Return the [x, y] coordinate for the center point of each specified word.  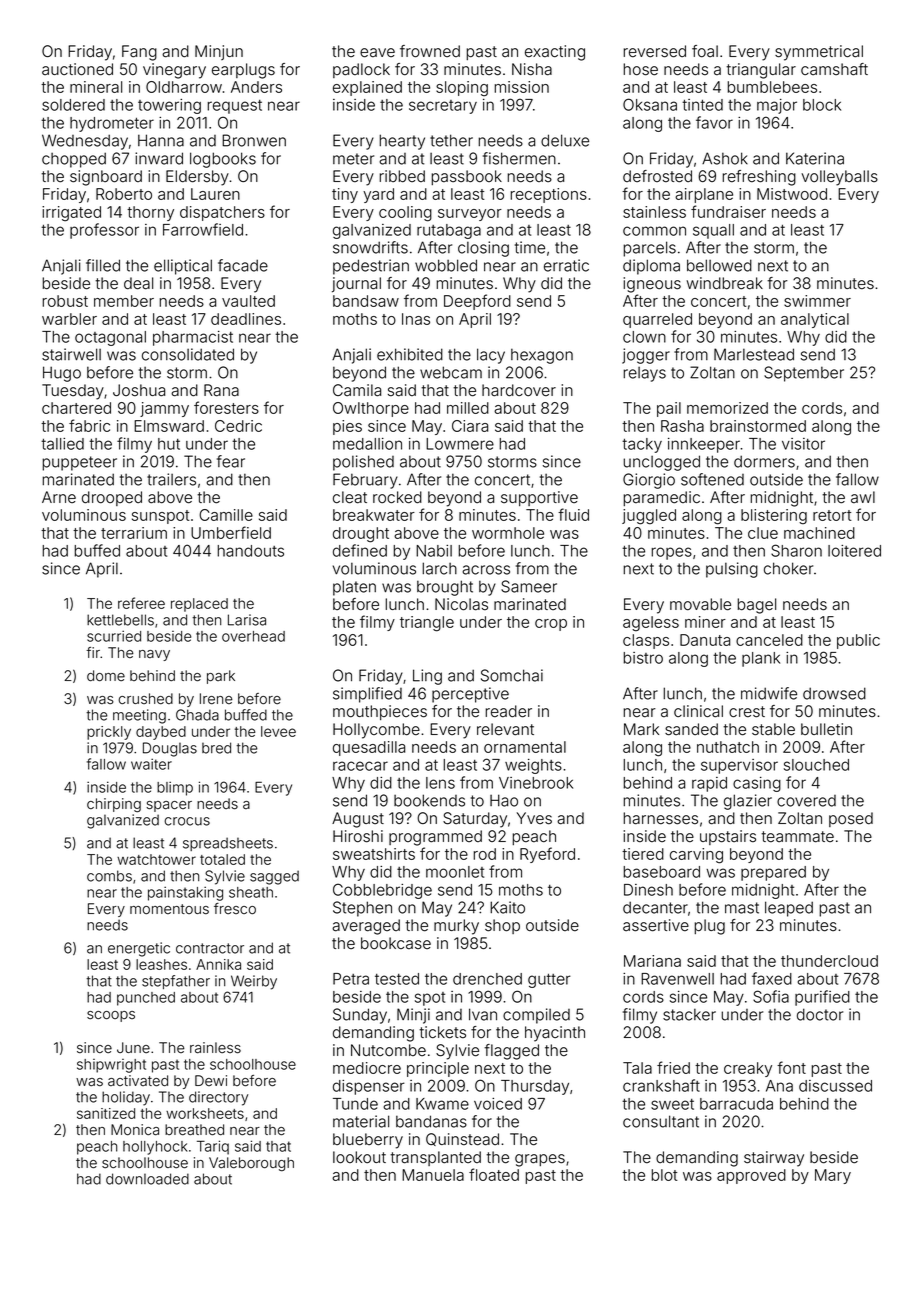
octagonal [110, 338]
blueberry [368, 1141]
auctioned [77, 69]
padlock [361, 70]
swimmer [817, 301]
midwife [769, 693]
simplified [367, 695]
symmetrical [819, 53]
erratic [566, 265]
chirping [114, 805]
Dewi [211, 1080]
